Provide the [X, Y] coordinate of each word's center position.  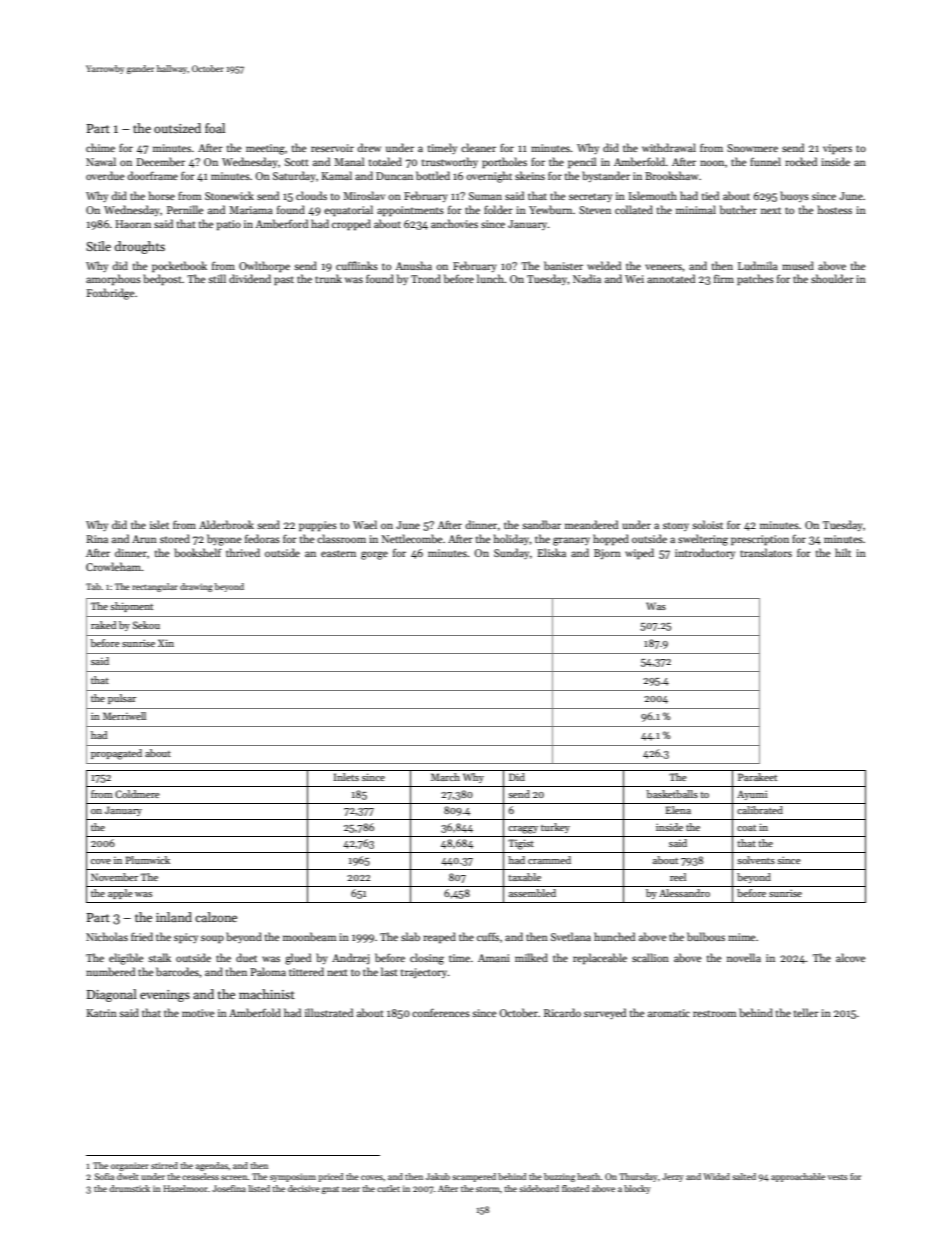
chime [100, 147]
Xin [166, 643]
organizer [130, 1166]
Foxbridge [111, 294]
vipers [837, 149]
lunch [490, 278]
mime [742, 937]
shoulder [832, 278]
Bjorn [607, 554]
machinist [267, 994]
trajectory [424, 973]
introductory [705, 553]
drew [369, 147]
